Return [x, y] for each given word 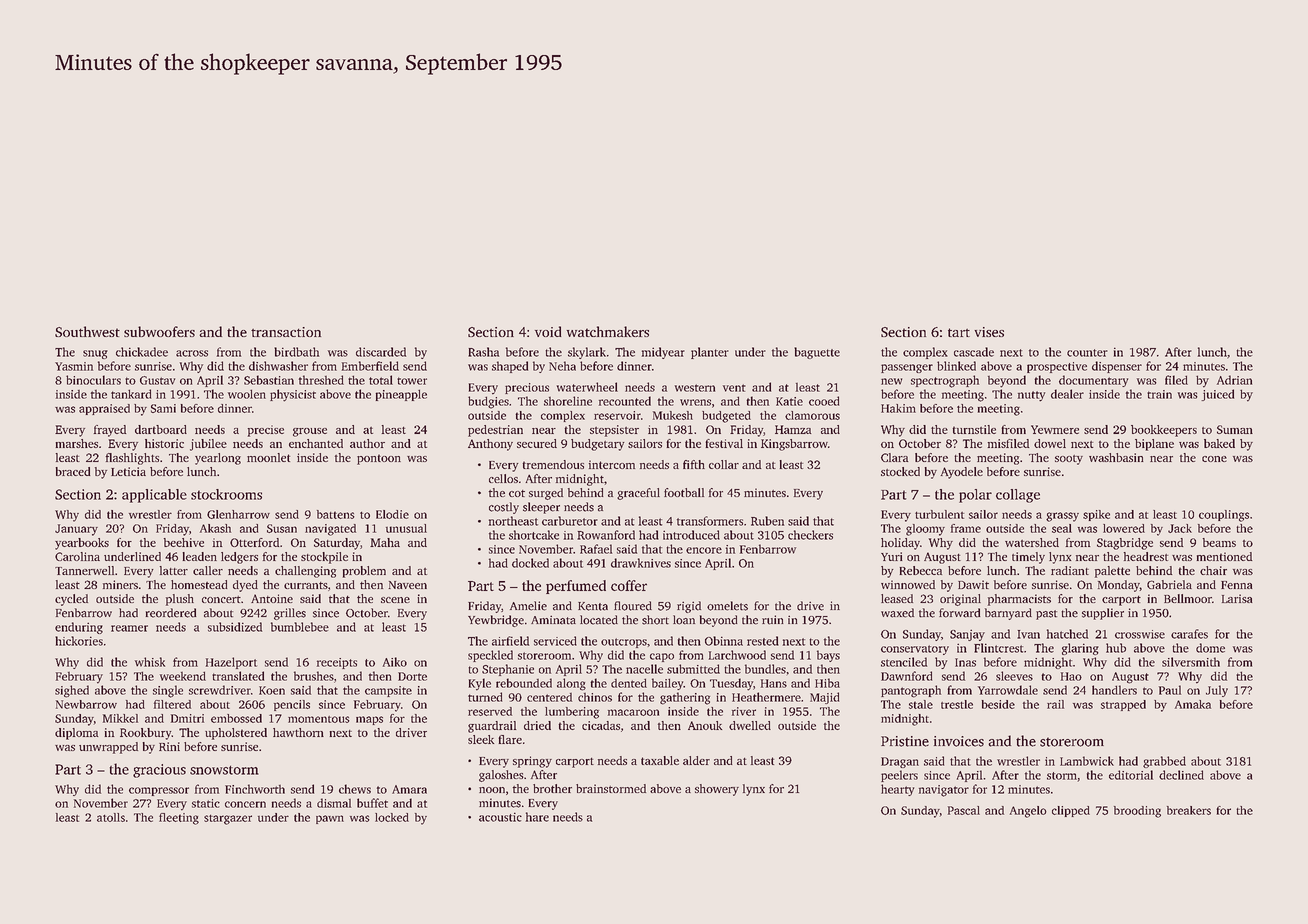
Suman [1235, 429]
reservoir [617, 415]
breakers [1189, 810]
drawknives [641, 563]
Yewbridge [496, 621]
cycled [71, 600]
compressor [159, 791]
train [1159, 394]
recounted [625, 401]
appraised [104, 409]
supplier [1103, 614]
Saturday [337, 544]
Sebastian [269, 380]
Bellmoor [1188, 598]
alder [696, 760]
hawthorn [298, 732]
